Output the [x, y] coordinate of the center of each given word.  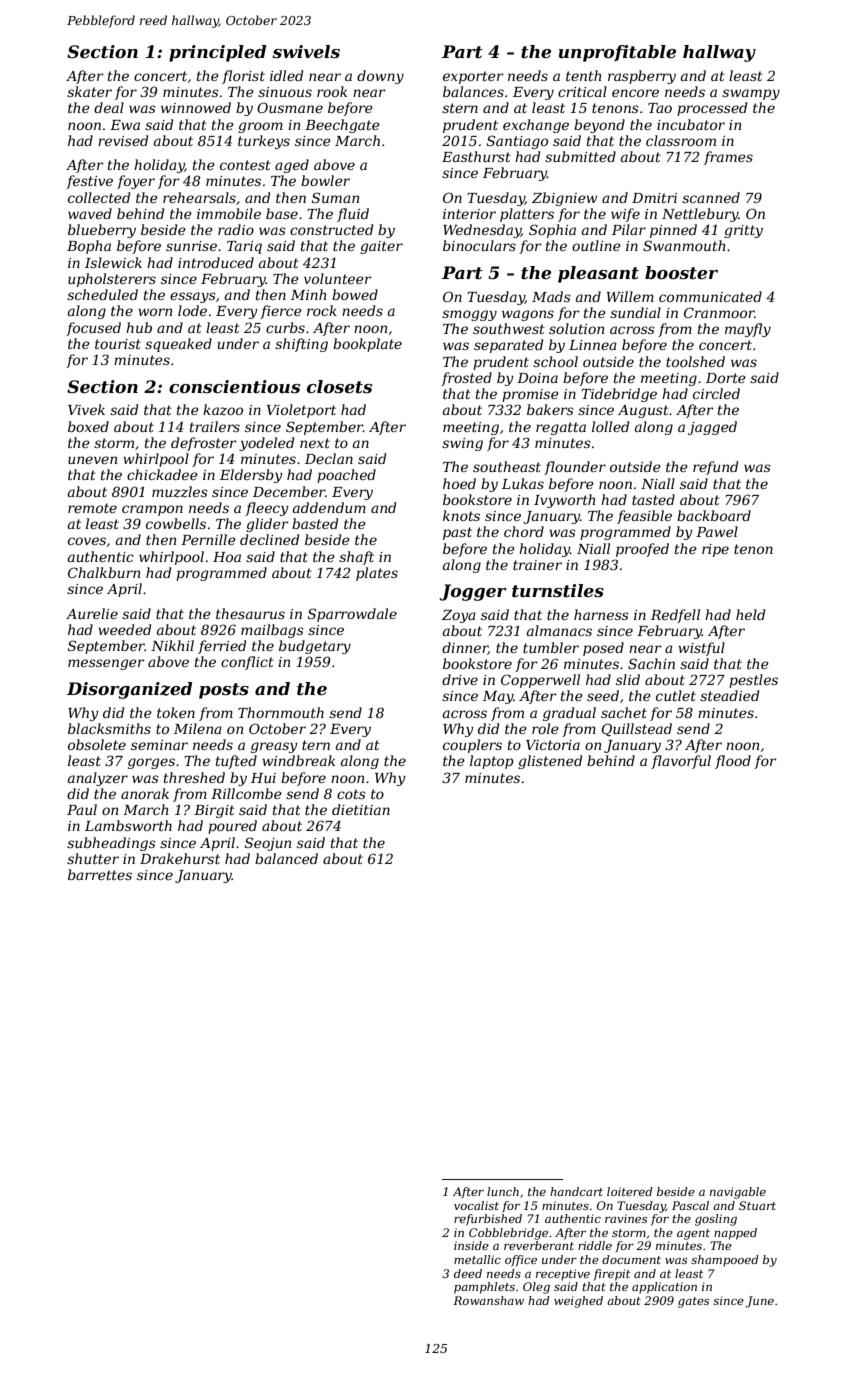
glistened [550, 762]
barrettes [100, 874]
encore [635, 93]
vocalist [476, 1205]
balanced [286, 858]
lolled [610, 426]
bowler [325, 180]
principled [217, 53]
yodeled [266, 444]
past [457, 533]
